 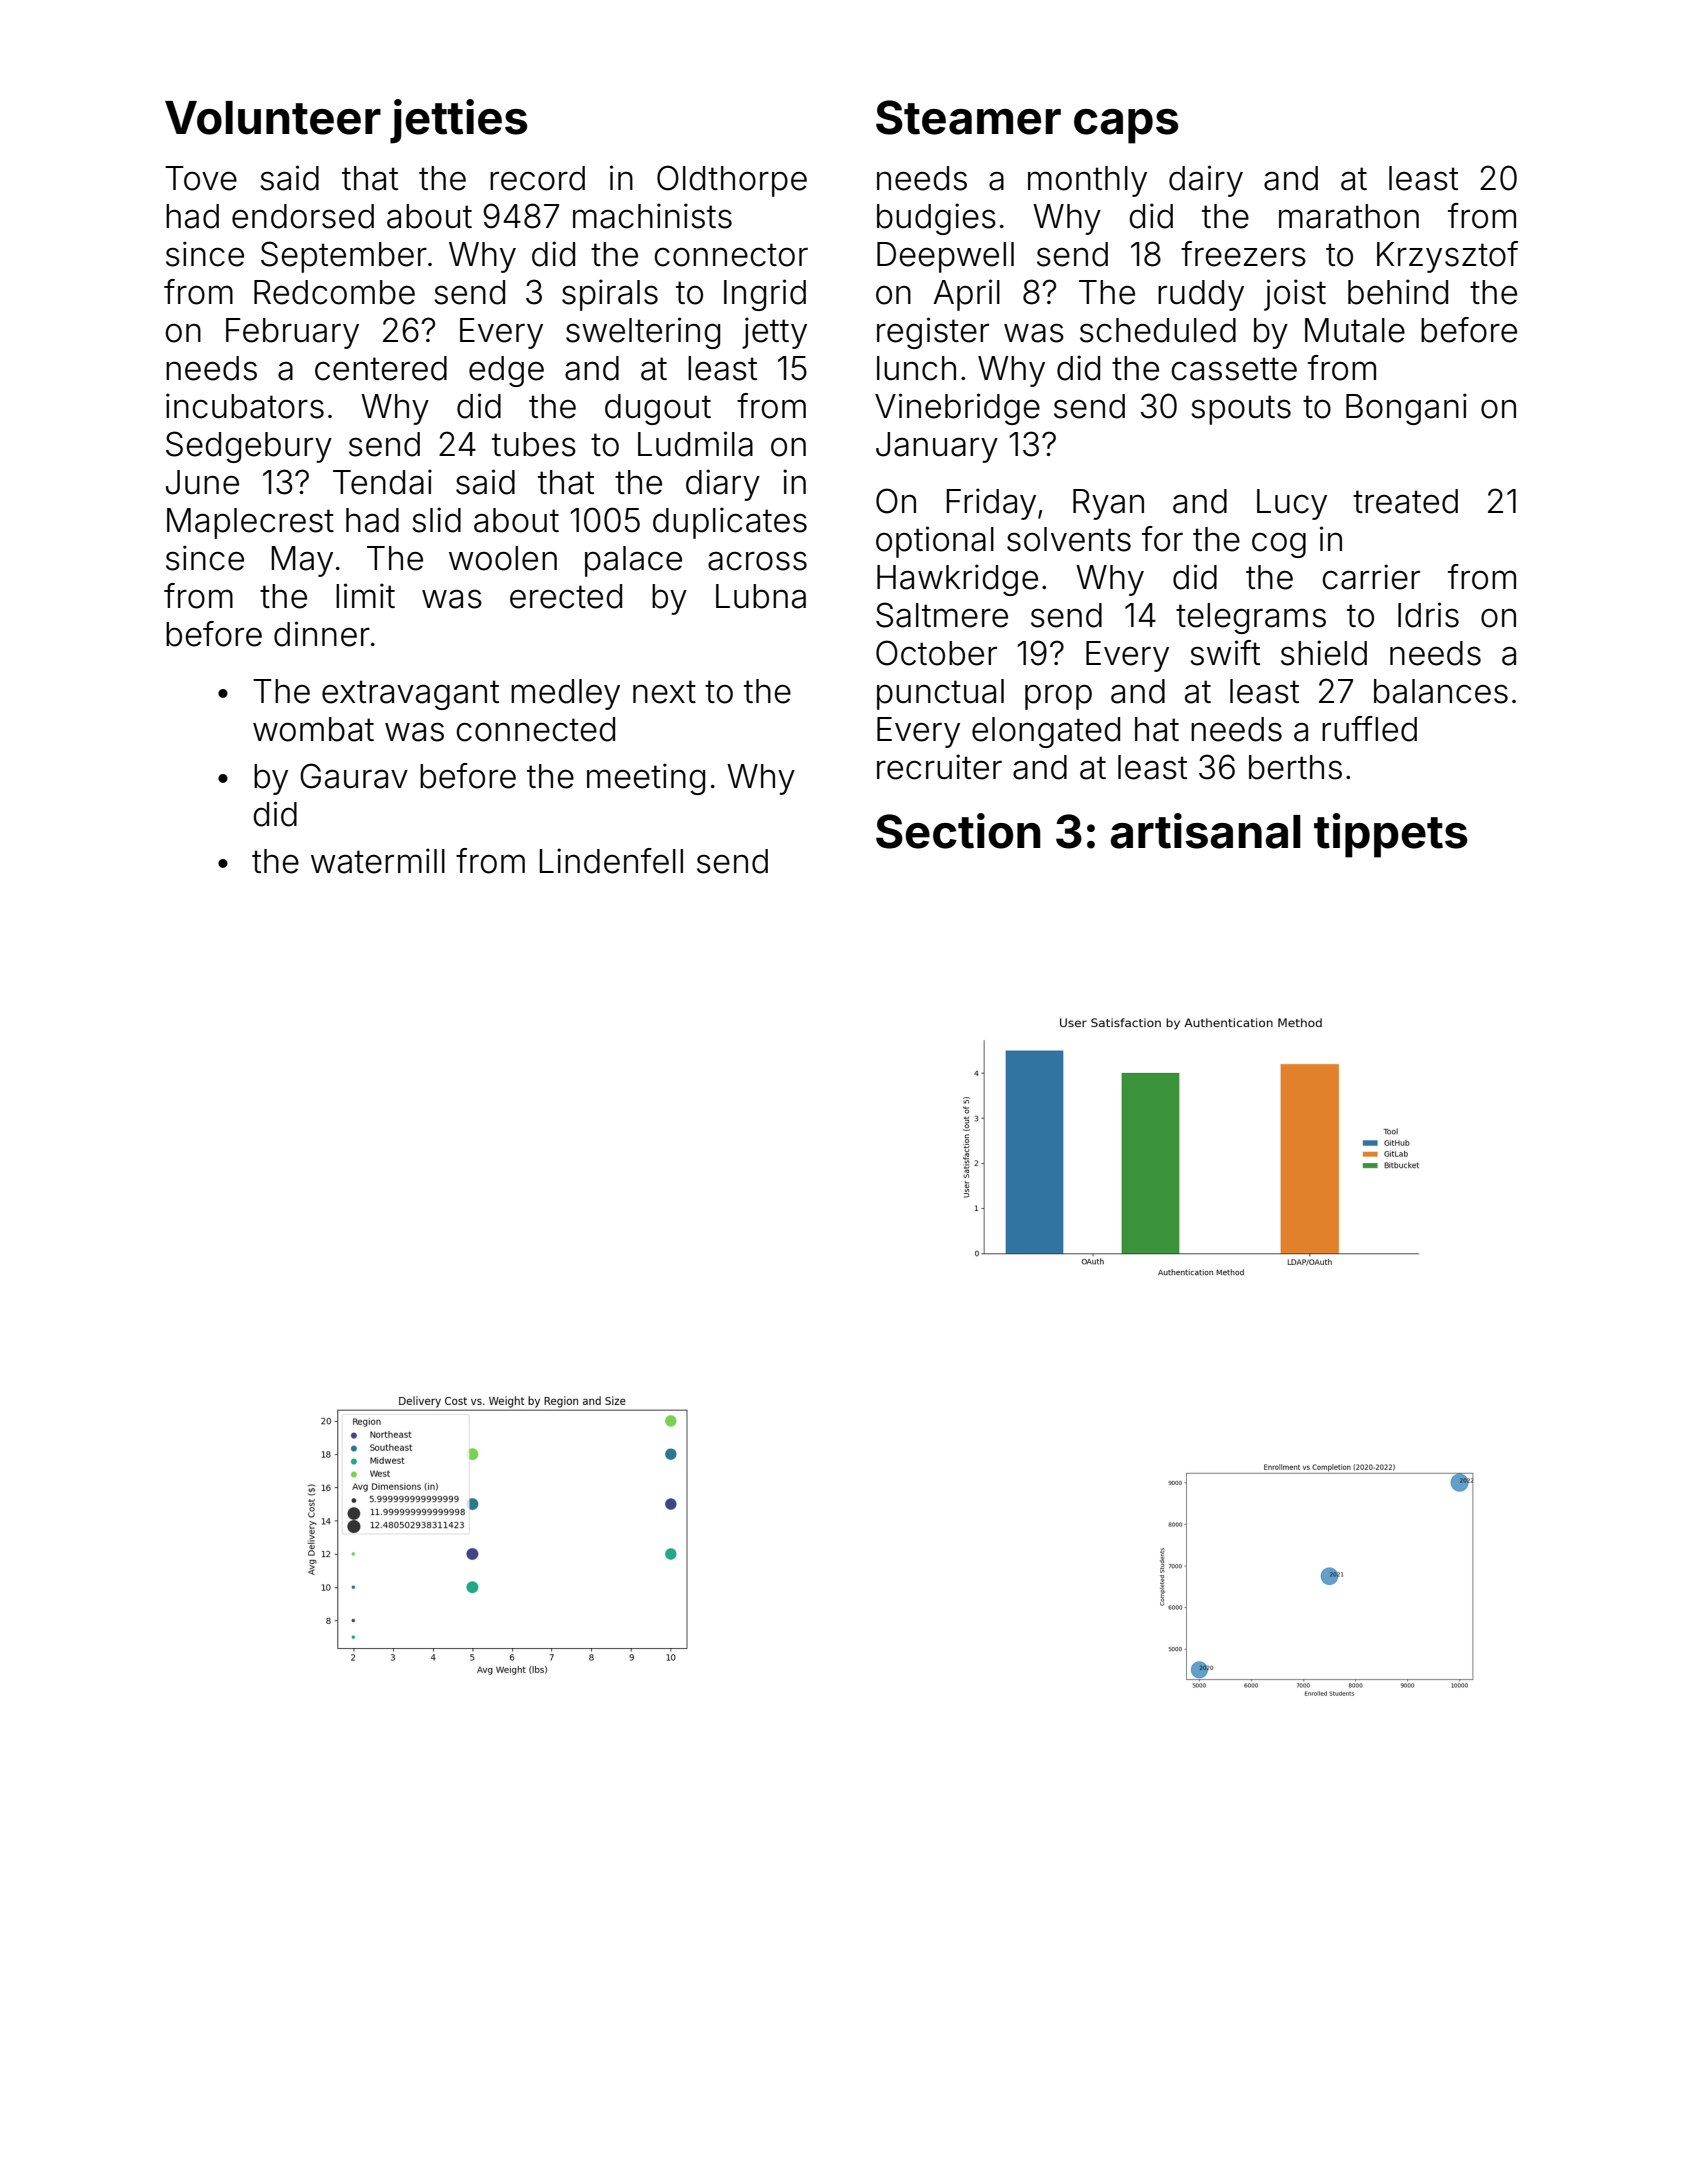 What do you see at coordinates (1355, 330) in the image?
I see `Mutale` at bounding box center [1355, 330].
